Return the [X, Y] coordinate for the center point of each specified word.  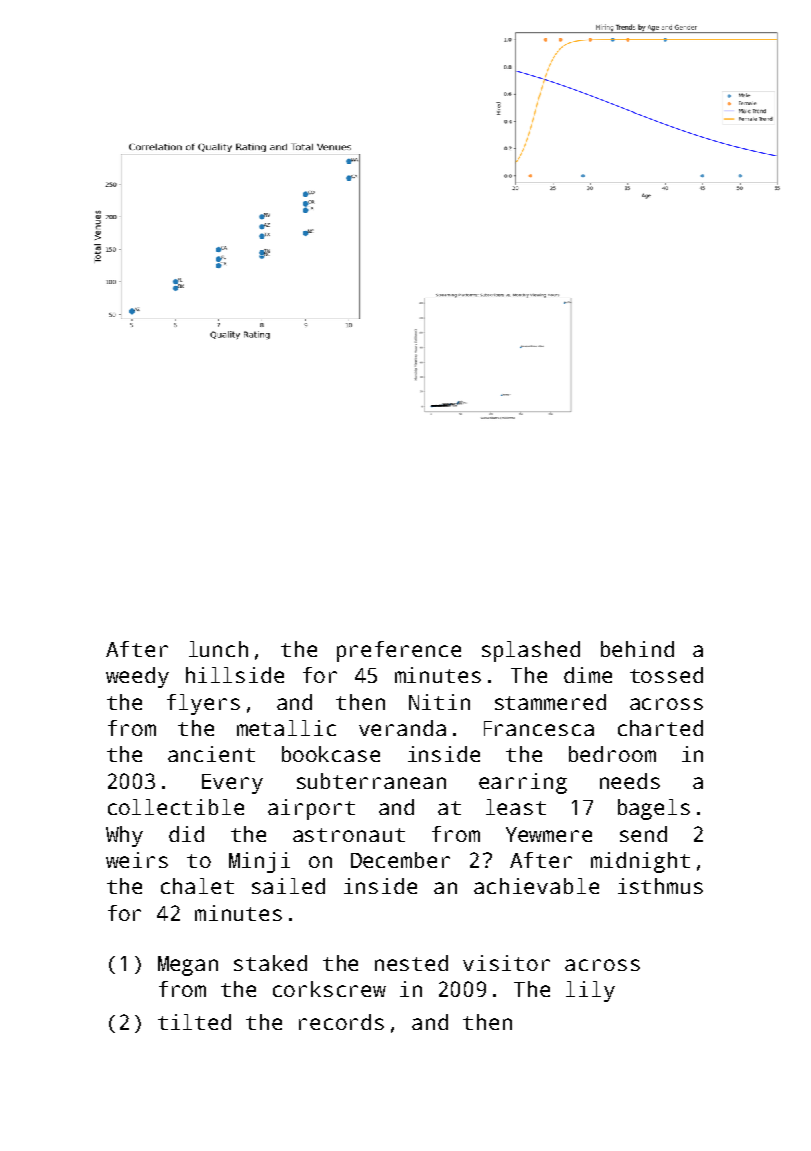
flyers [203, 704]
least [516, 807]
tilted [194, 1022]
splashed [531, 651]
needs [630, 781]
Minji [259, 862]
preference [399, 651]
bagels [654, 809]
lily [590, 991]
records [341, 1022]
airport [311, 809]
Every [232, 784]
